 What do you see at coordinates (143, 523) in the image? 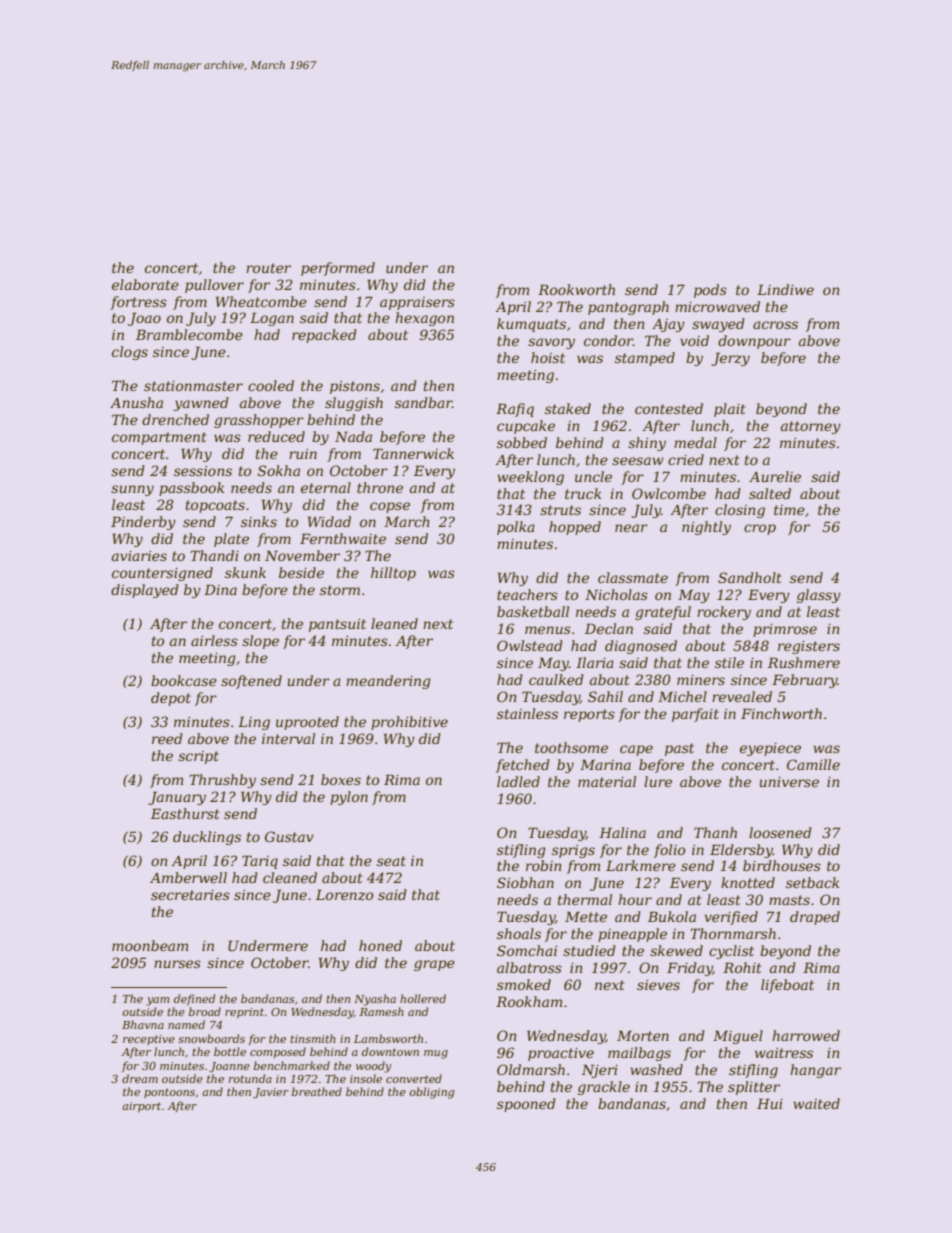
I see `Pinderby` at bounding box center [143, 523].
